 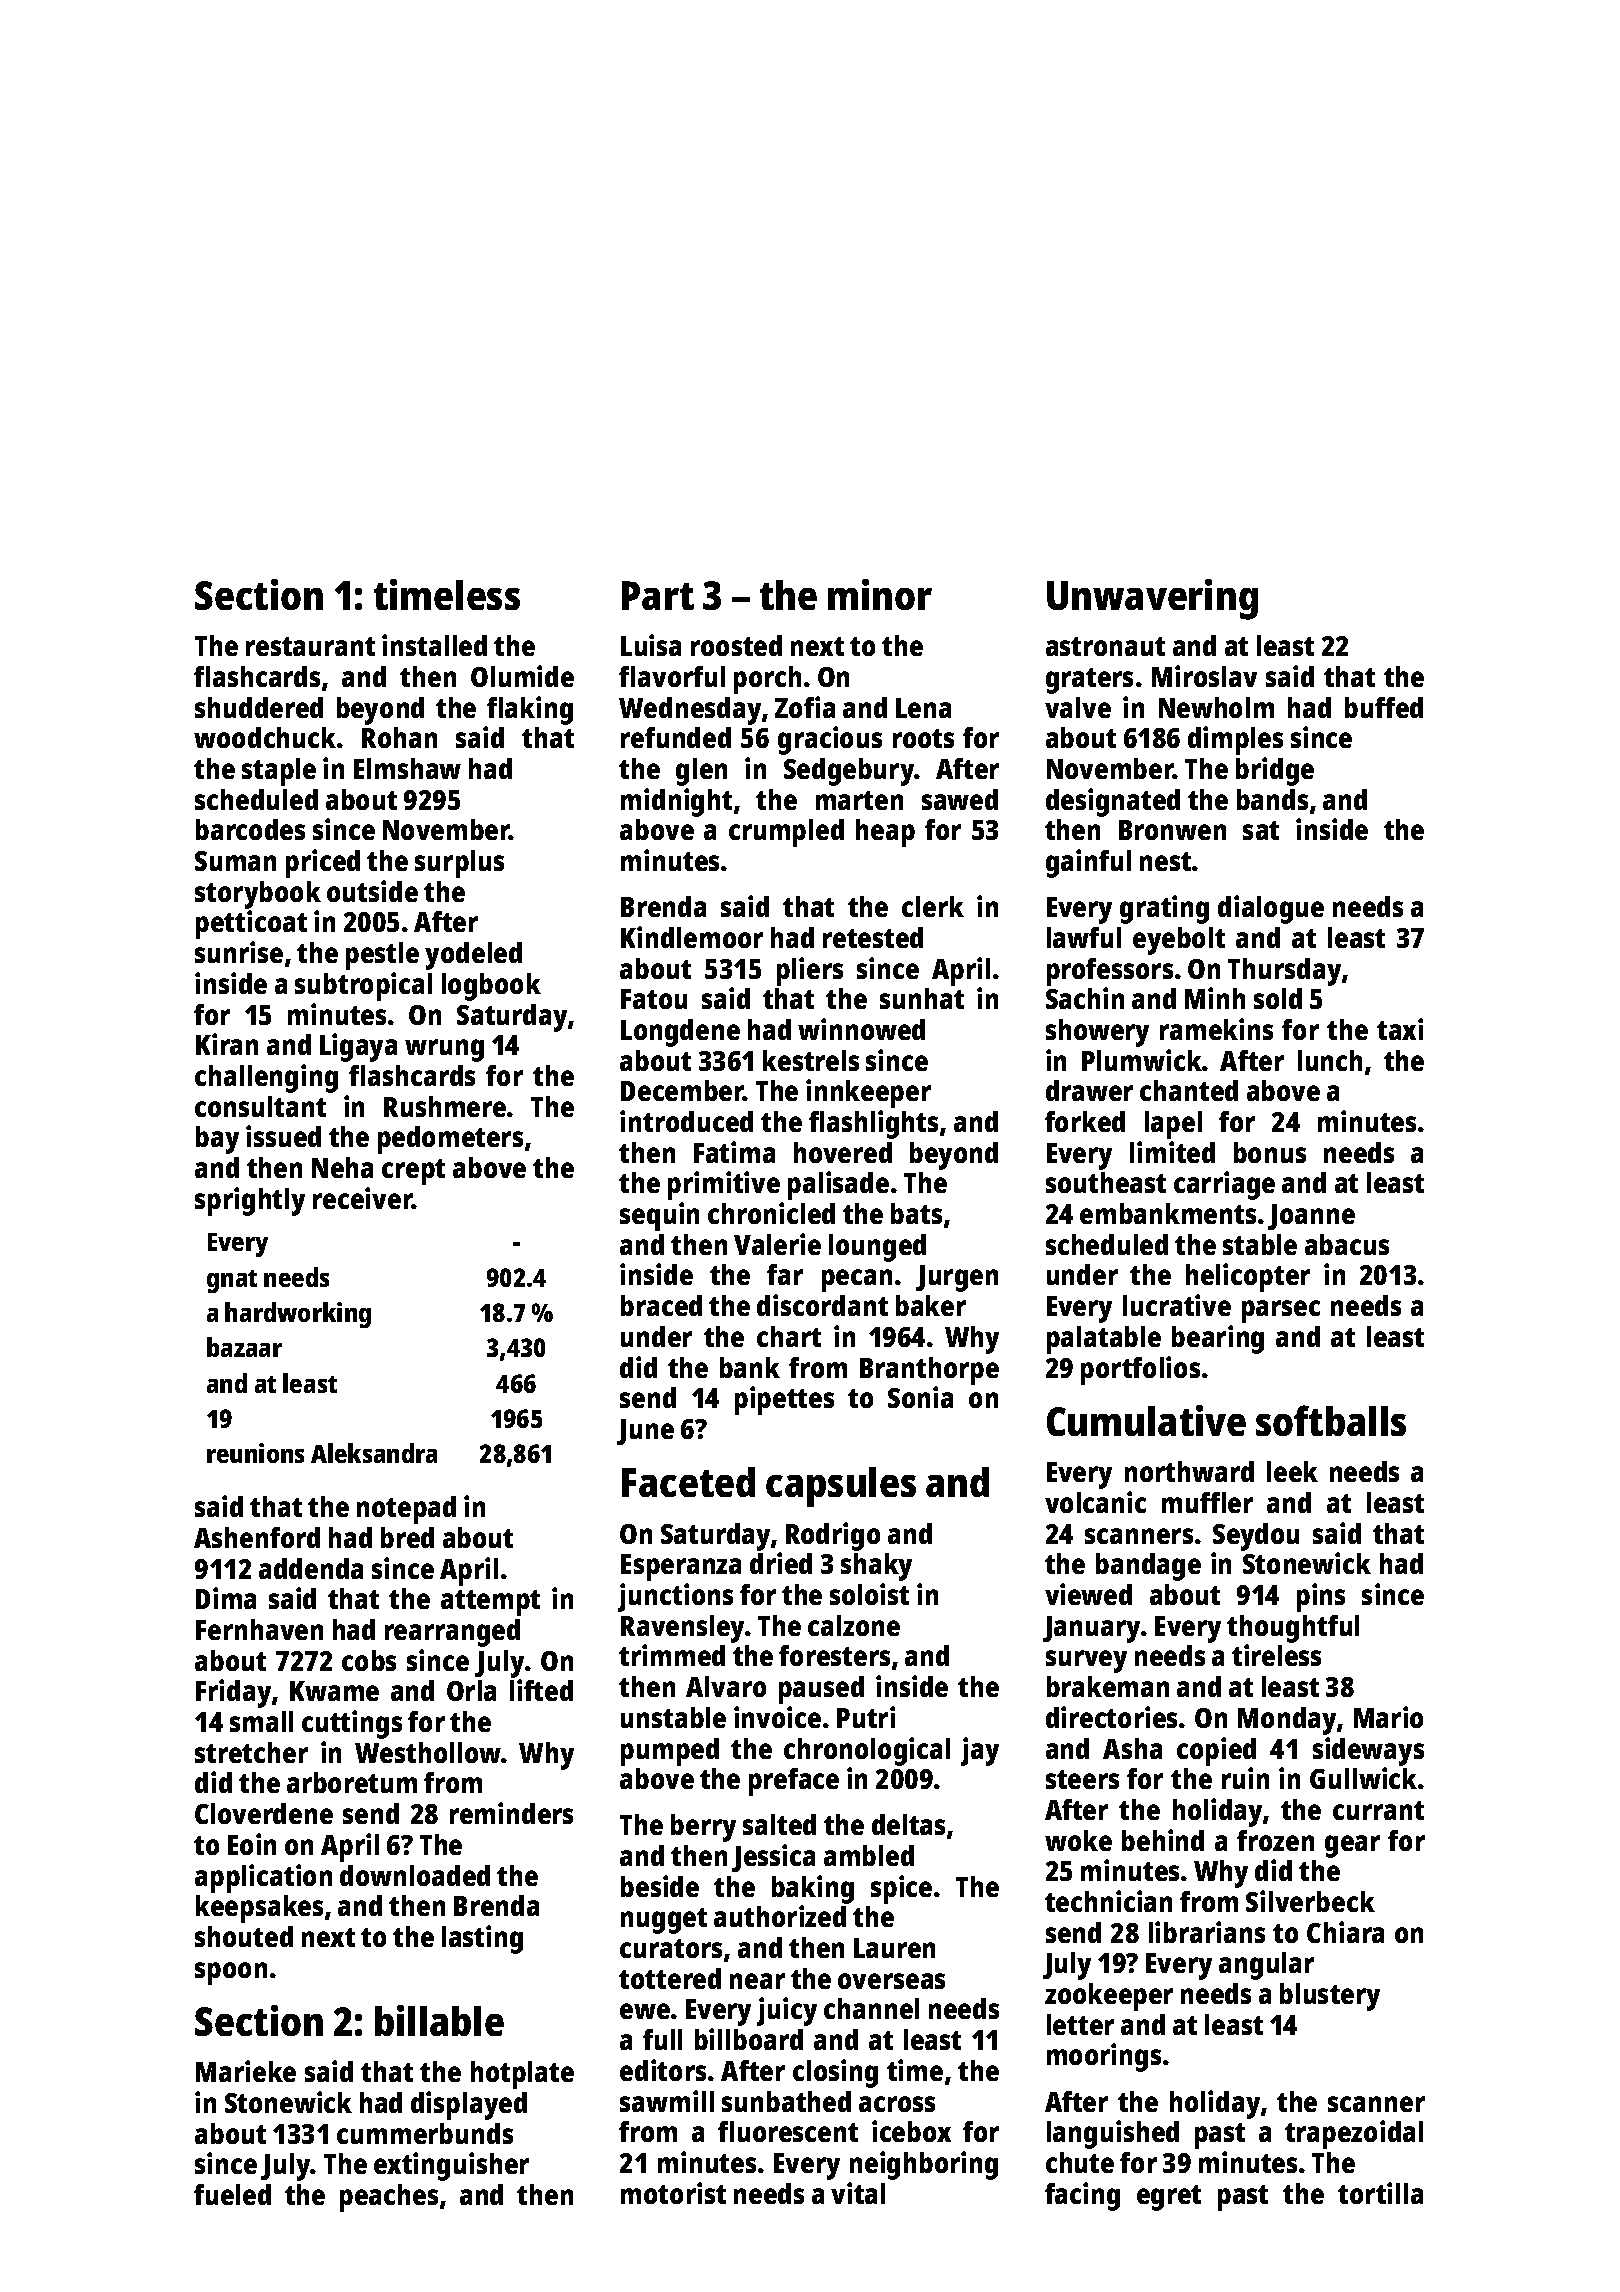 I want to click on chart, so click(x=789, y=1336).
